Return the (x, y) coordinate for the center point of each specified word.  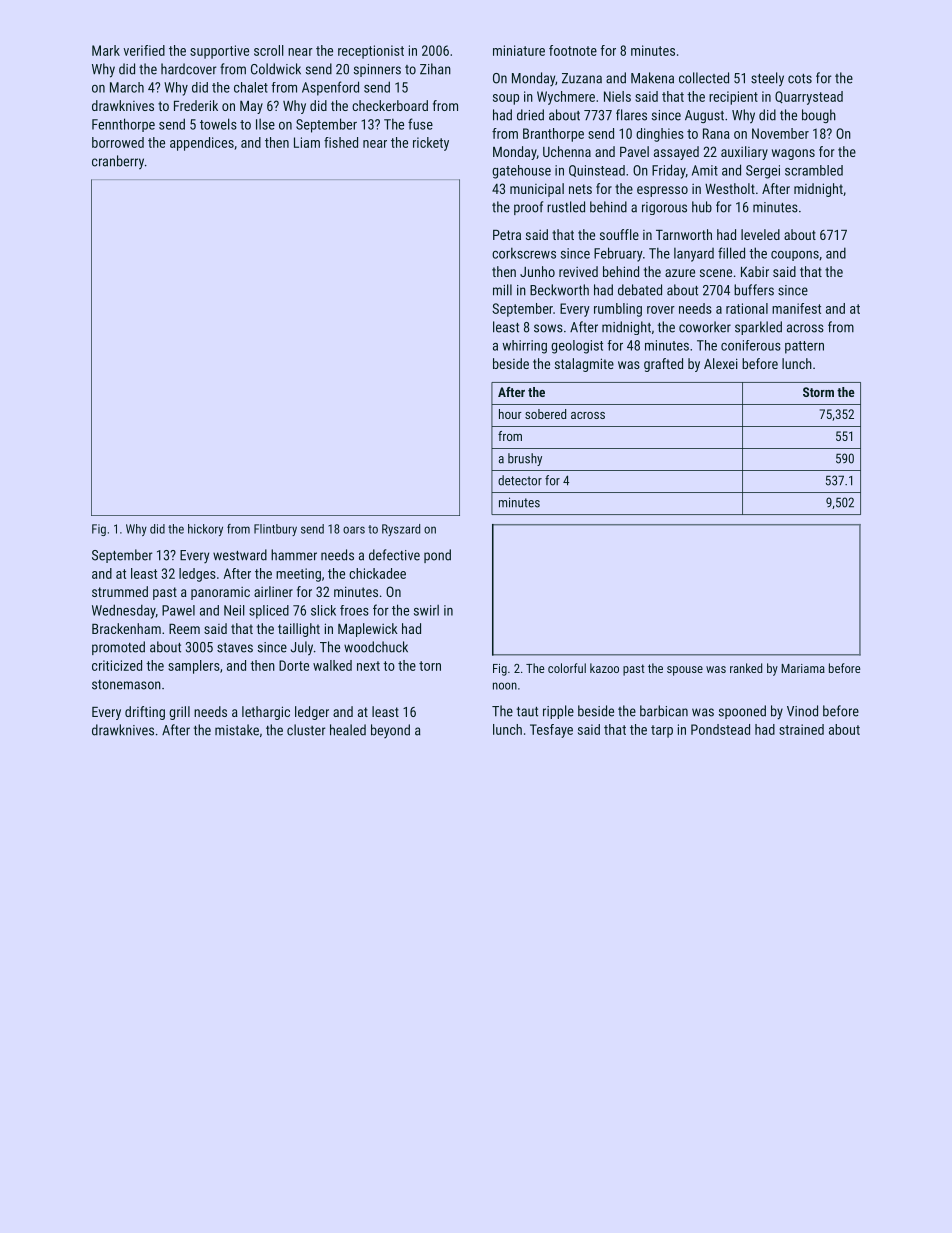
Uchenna (567, 151)
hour (510, 414)
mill (502, 290)
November (780, 133)
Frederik (196, 105)
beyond (390, 731)
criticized (117, 665)
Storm (818, 392)
